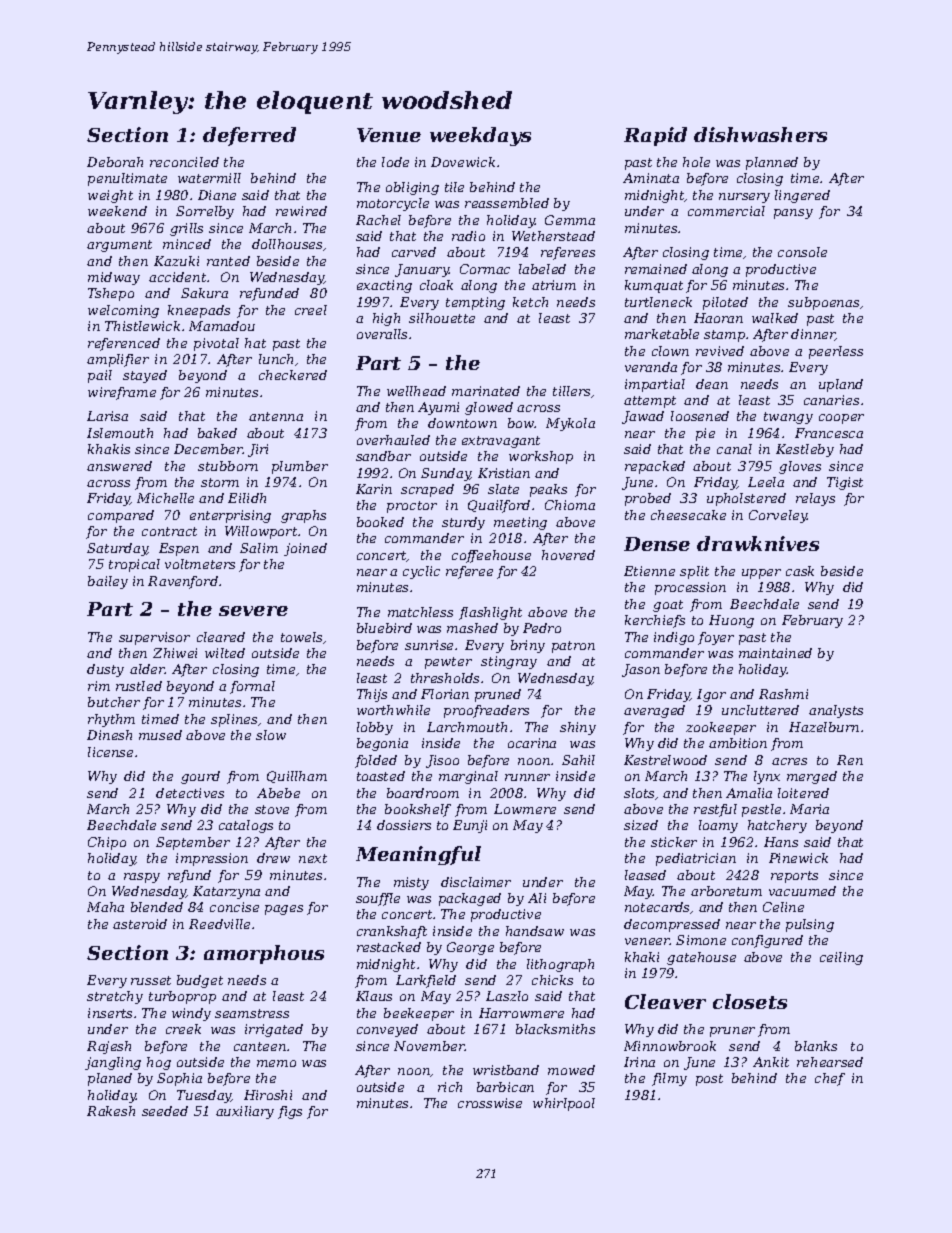 The width and height of the screenshot is (952, 1233). What do you see at coordinates (259, 548) in the screenshot?
I see `Salim` at bounding box center [259, 548].
